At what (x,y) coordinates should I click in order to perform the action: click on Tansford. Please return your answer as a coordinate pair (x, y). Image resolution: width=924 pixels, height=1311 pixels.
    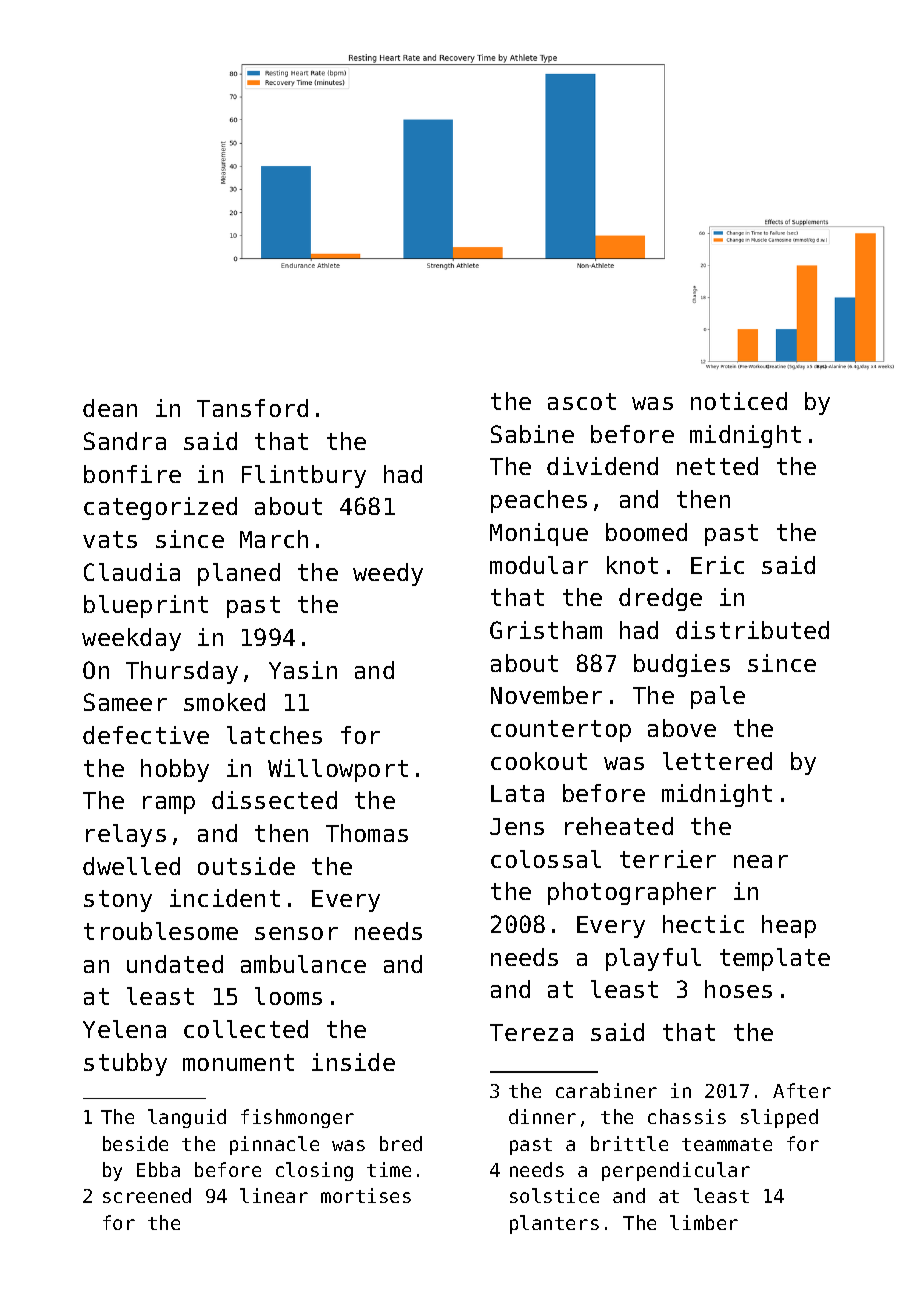
    Looking at the image, I should click on (252, 408).
